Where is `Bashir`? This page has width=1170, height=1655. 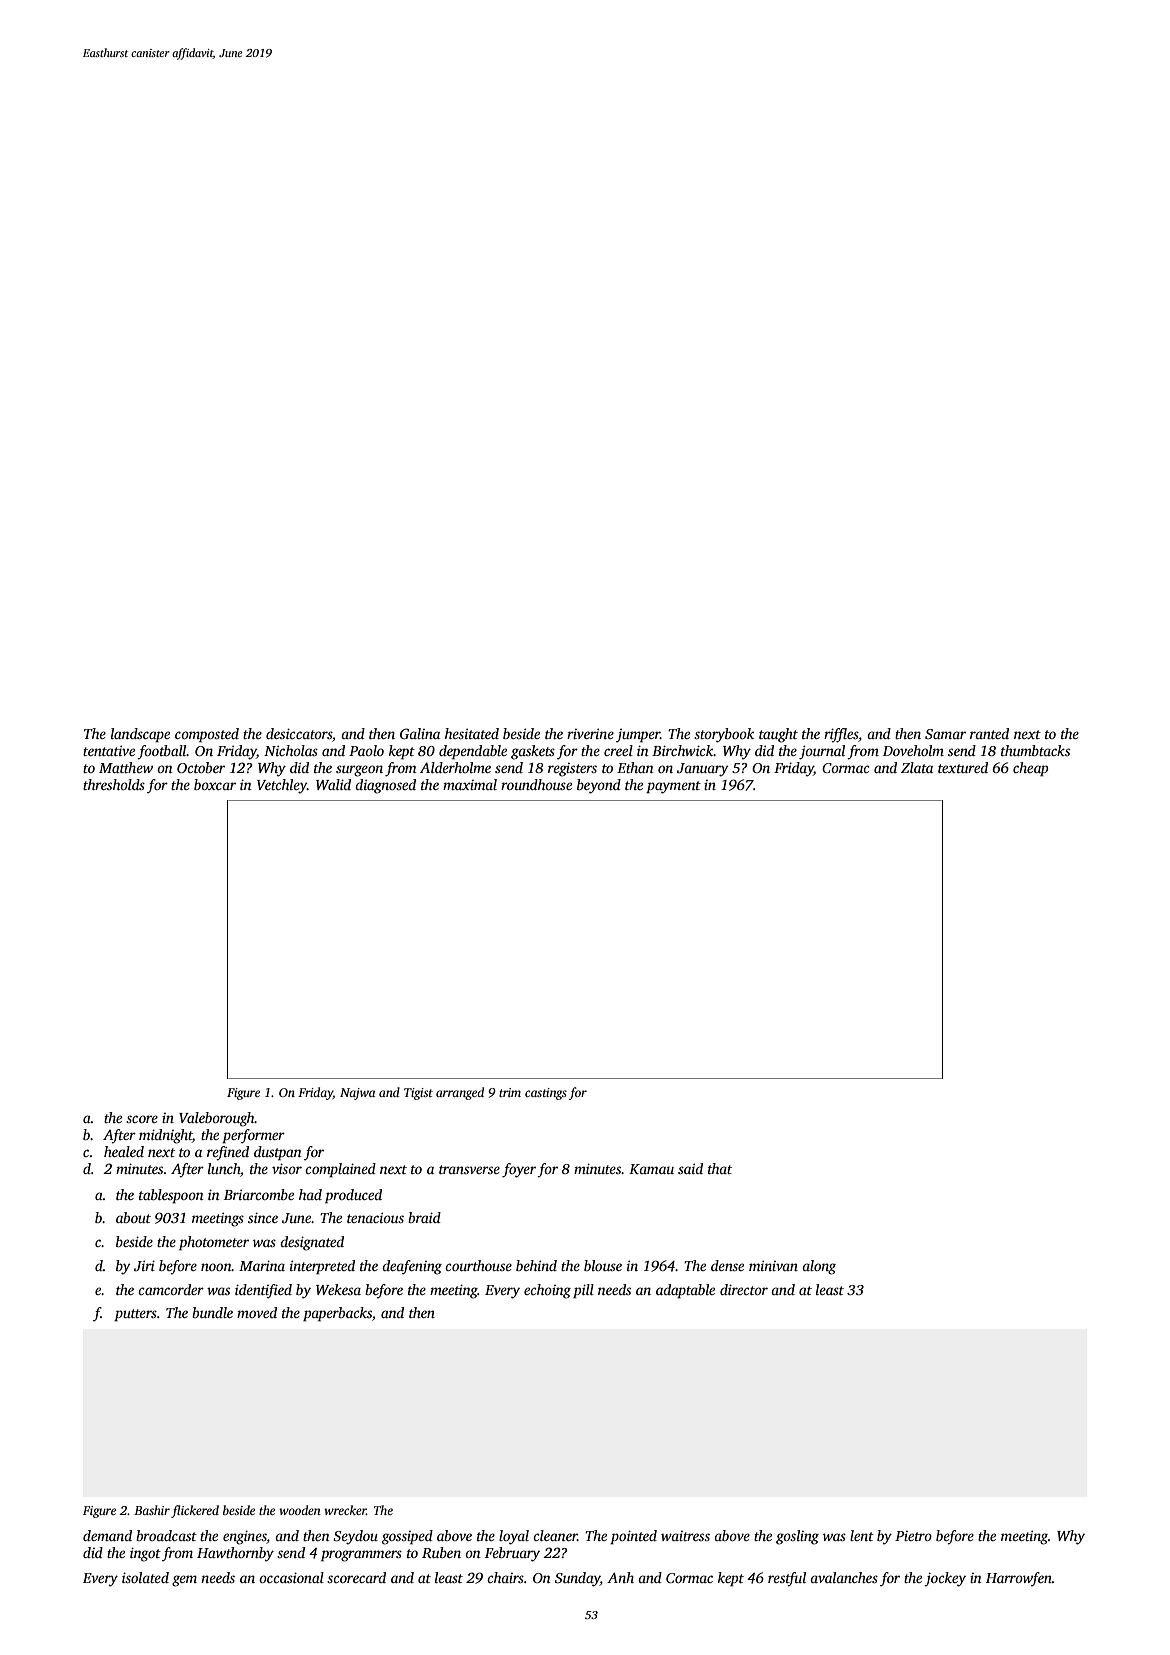
Bashir is located at coordinates (152, 1510).
